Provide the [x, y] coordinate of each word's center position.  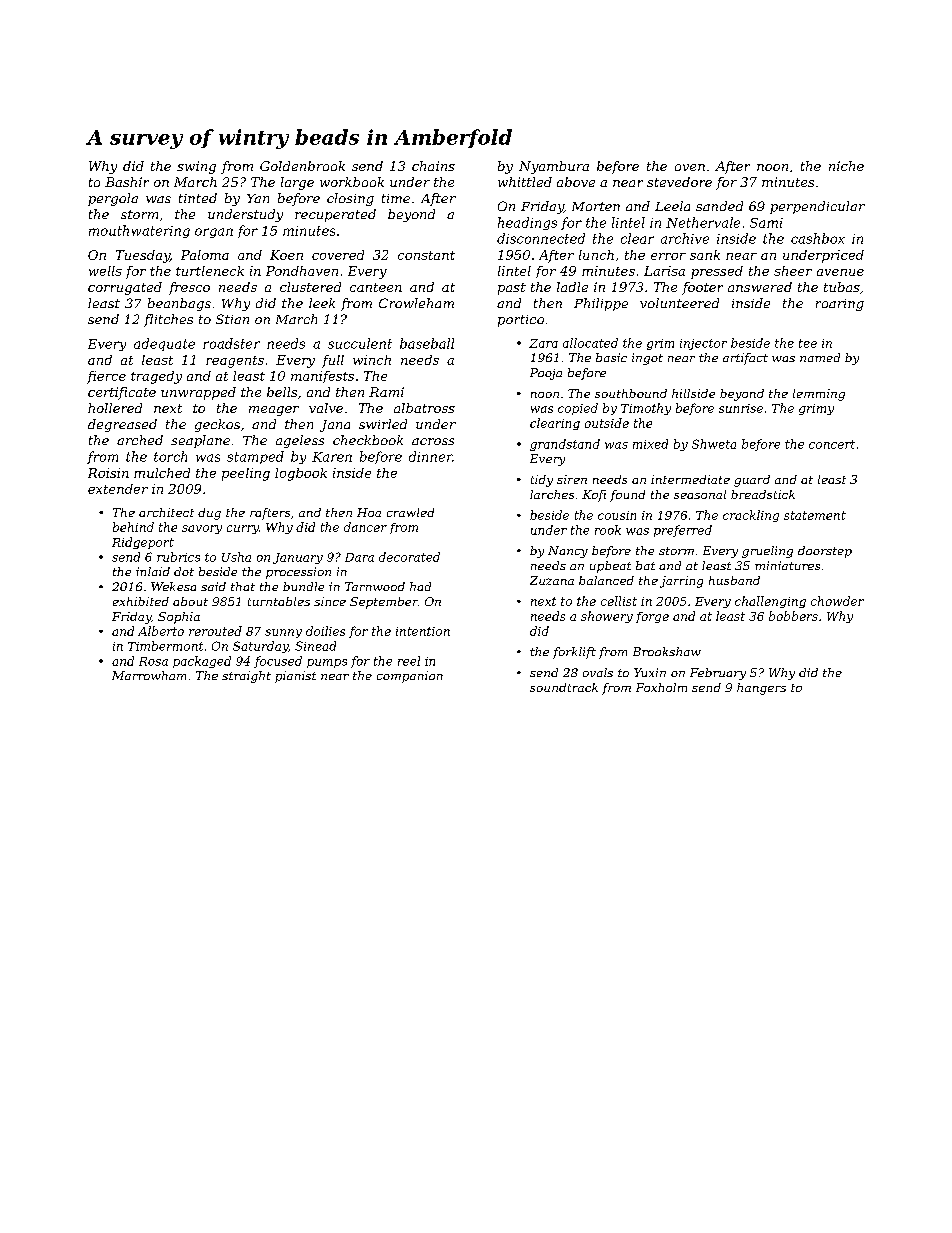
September [384, 603]
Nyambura [554, 167]
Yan [258, 198]
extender [118, 489]
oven [690, 167]
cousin [617, 515]
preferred [683, 531]
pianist [295, 677]
